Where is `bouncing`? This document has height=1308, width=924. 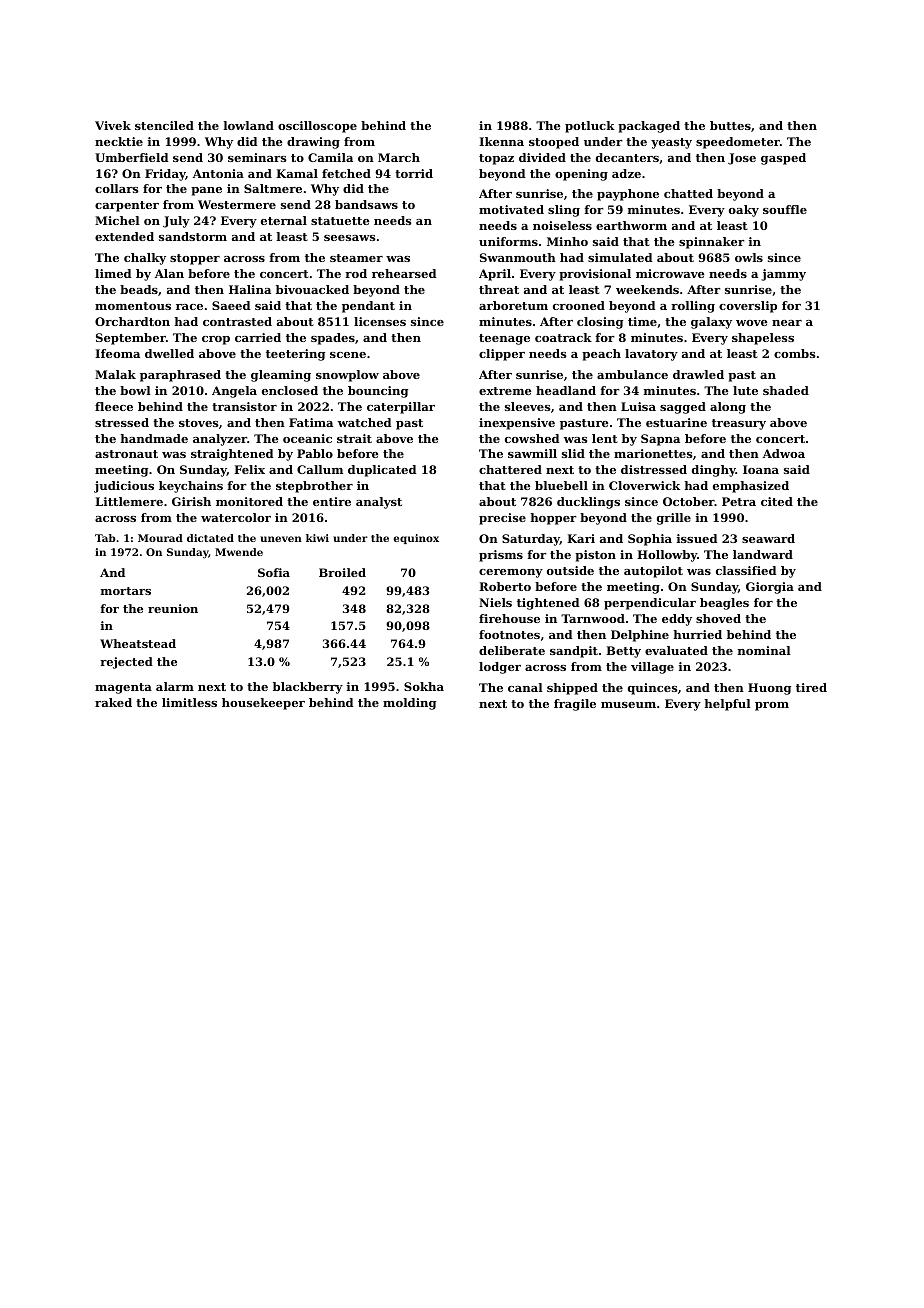
bouncing is located at coordinates (378, 392).
